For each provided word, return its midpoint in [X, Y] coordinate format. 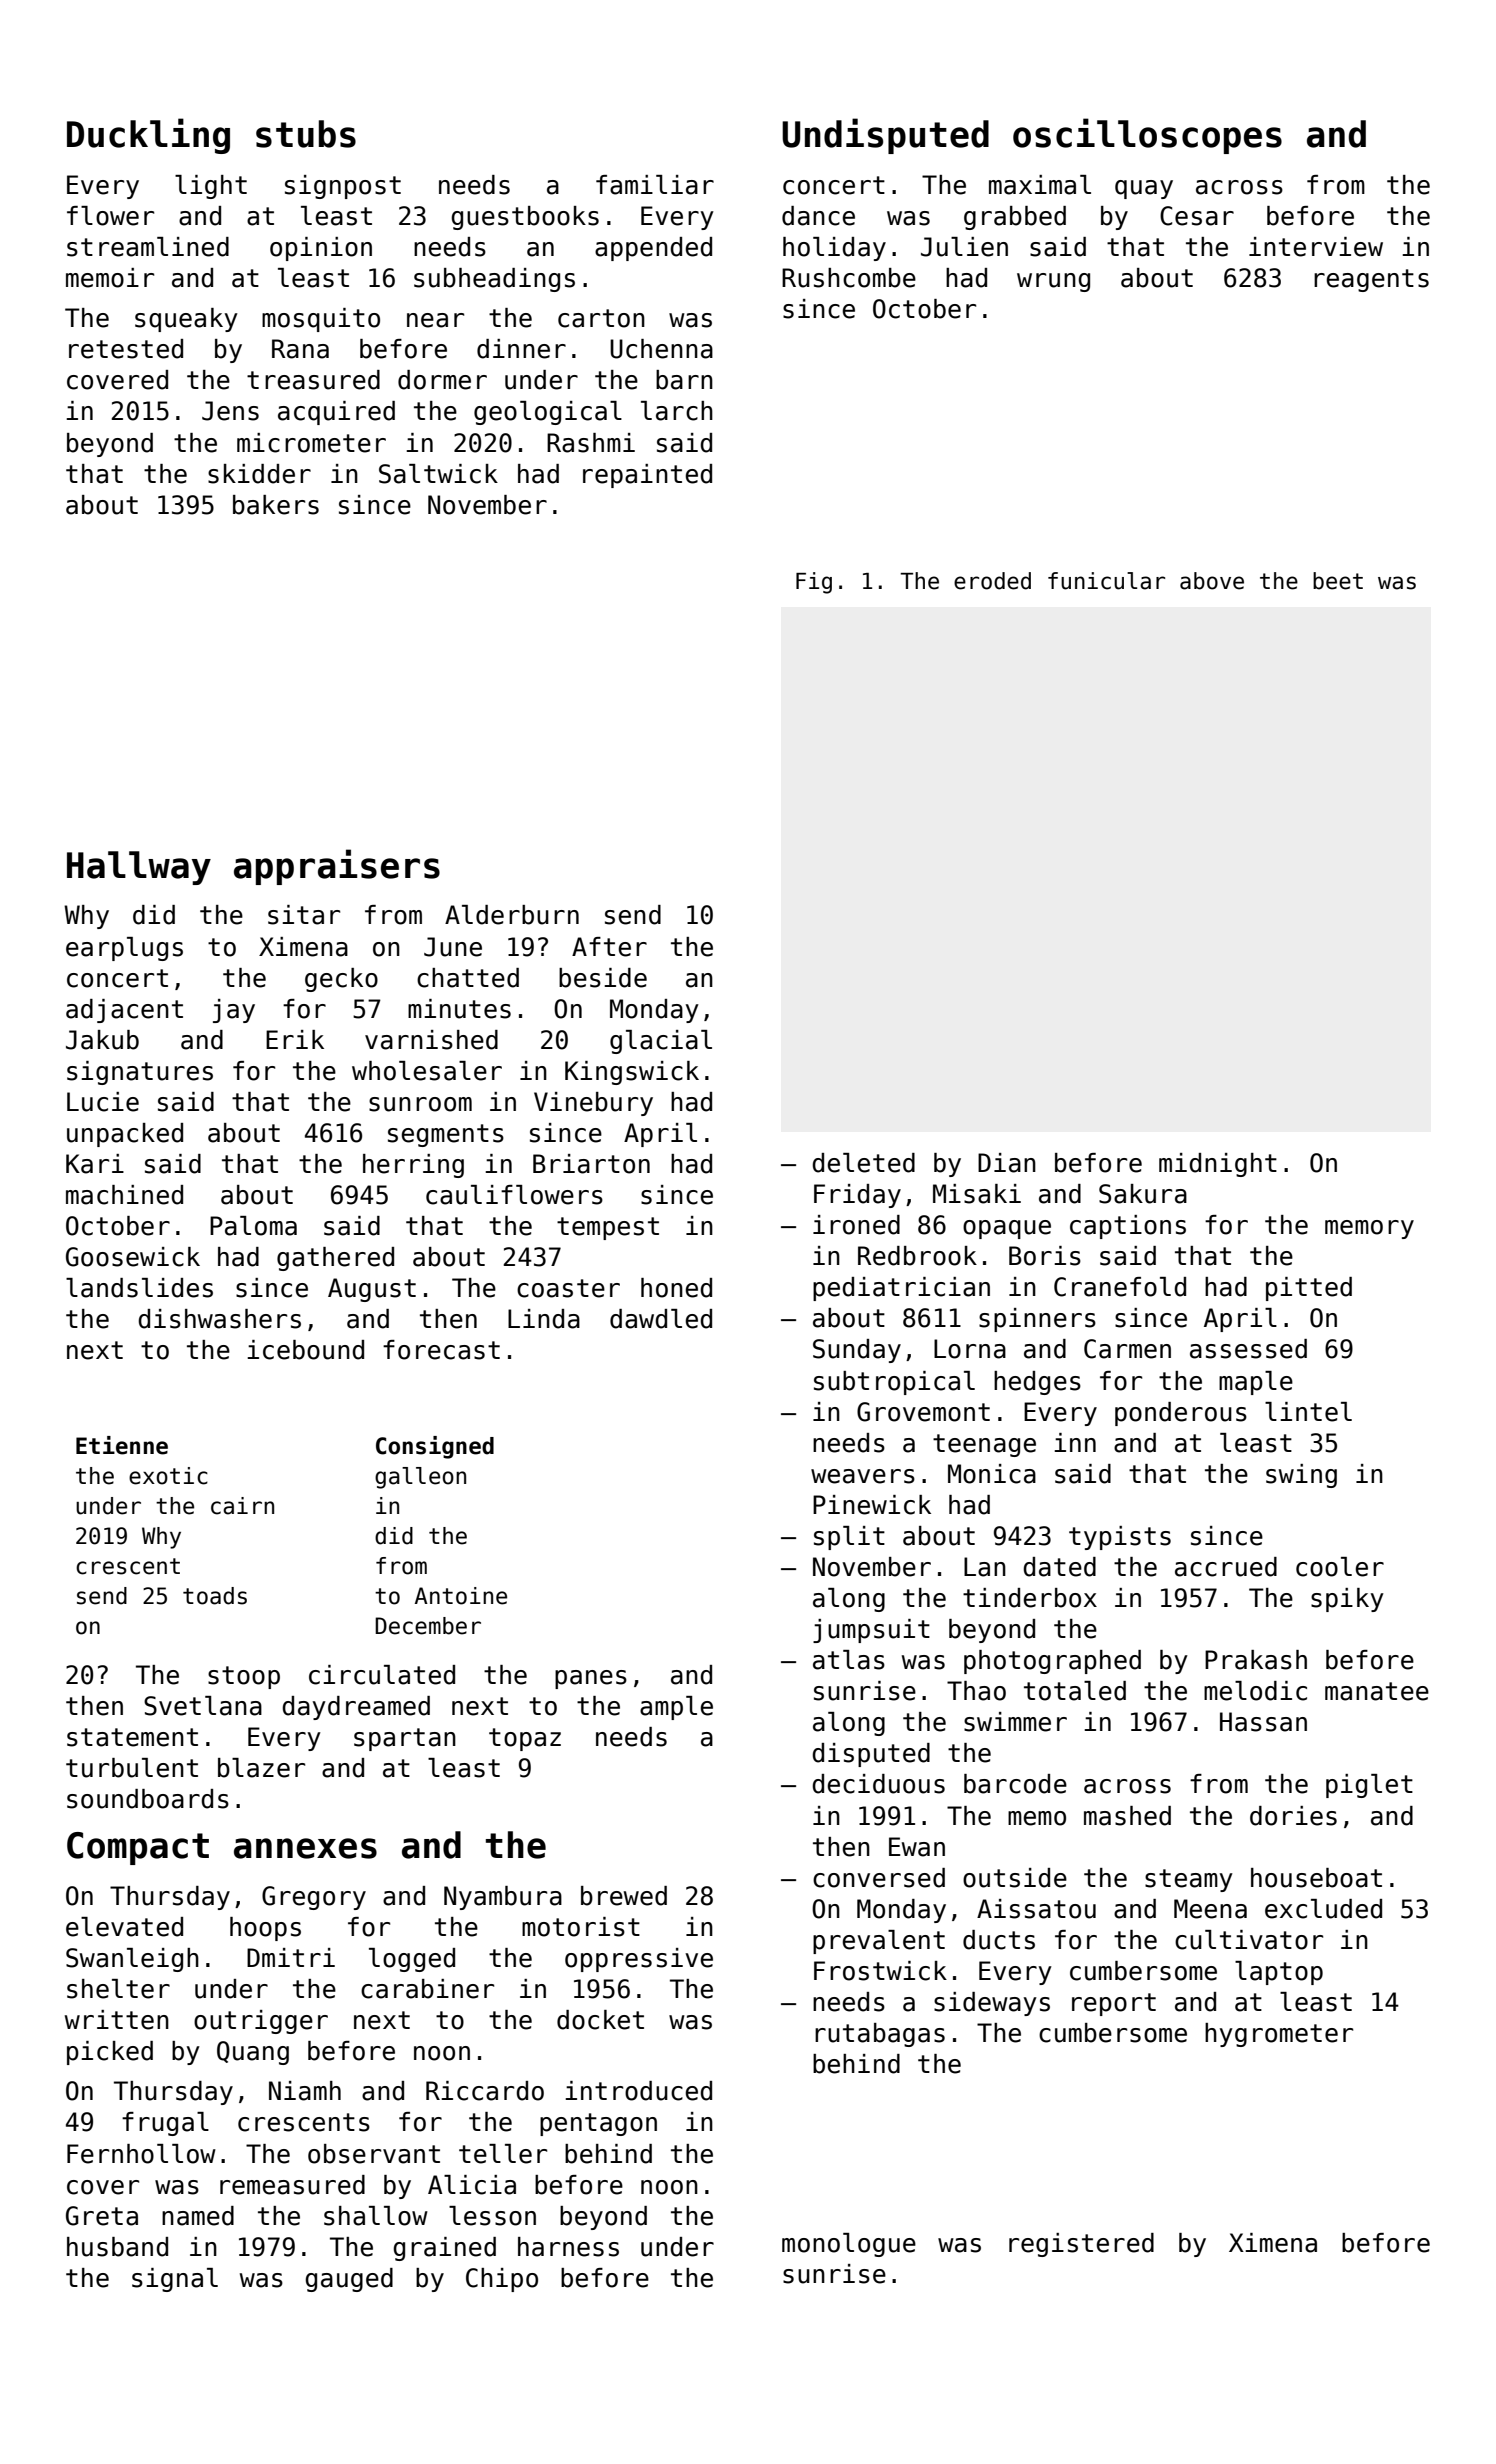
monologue [849, 2245]
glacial [661, 1042]
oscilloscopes [1147, 136]
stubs [306, 134]
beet [1338, 581]
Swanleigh [132, 1960]
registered [1081, 2245]
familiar [655, 185]
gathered [335, 1259]
